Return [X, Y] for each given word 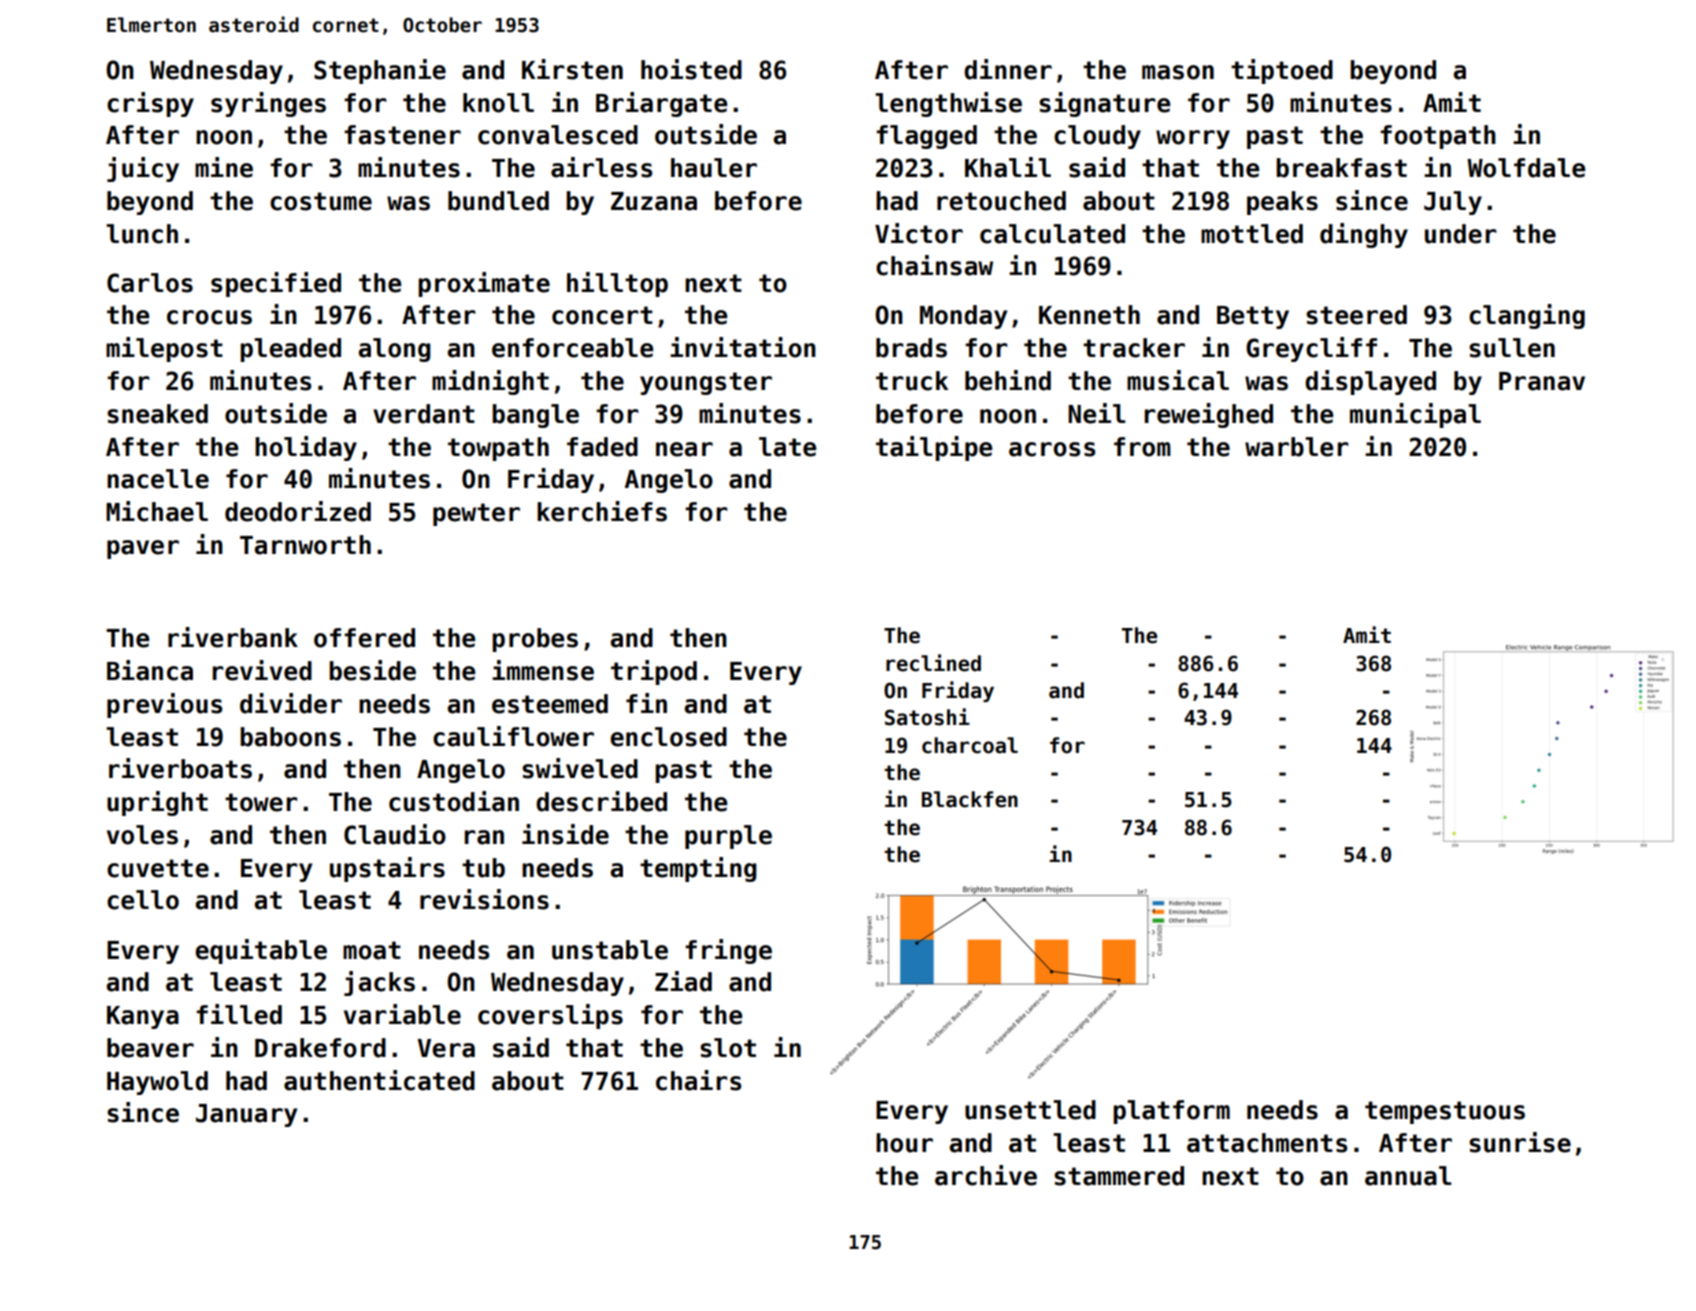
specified [276, 284]
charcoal [970, 745]
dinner [1008, 69]
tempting [698, 869]
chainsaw [934, 265]
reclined [933, 663]
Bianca [150, 670]
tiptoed [1282, 71]
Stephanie [380, 71]
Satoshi [927, 717]
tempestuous [1445, 1112]
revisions [484, 899]
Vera [446, 1048]
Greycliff [1311, 349]
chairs [698, 1080]
